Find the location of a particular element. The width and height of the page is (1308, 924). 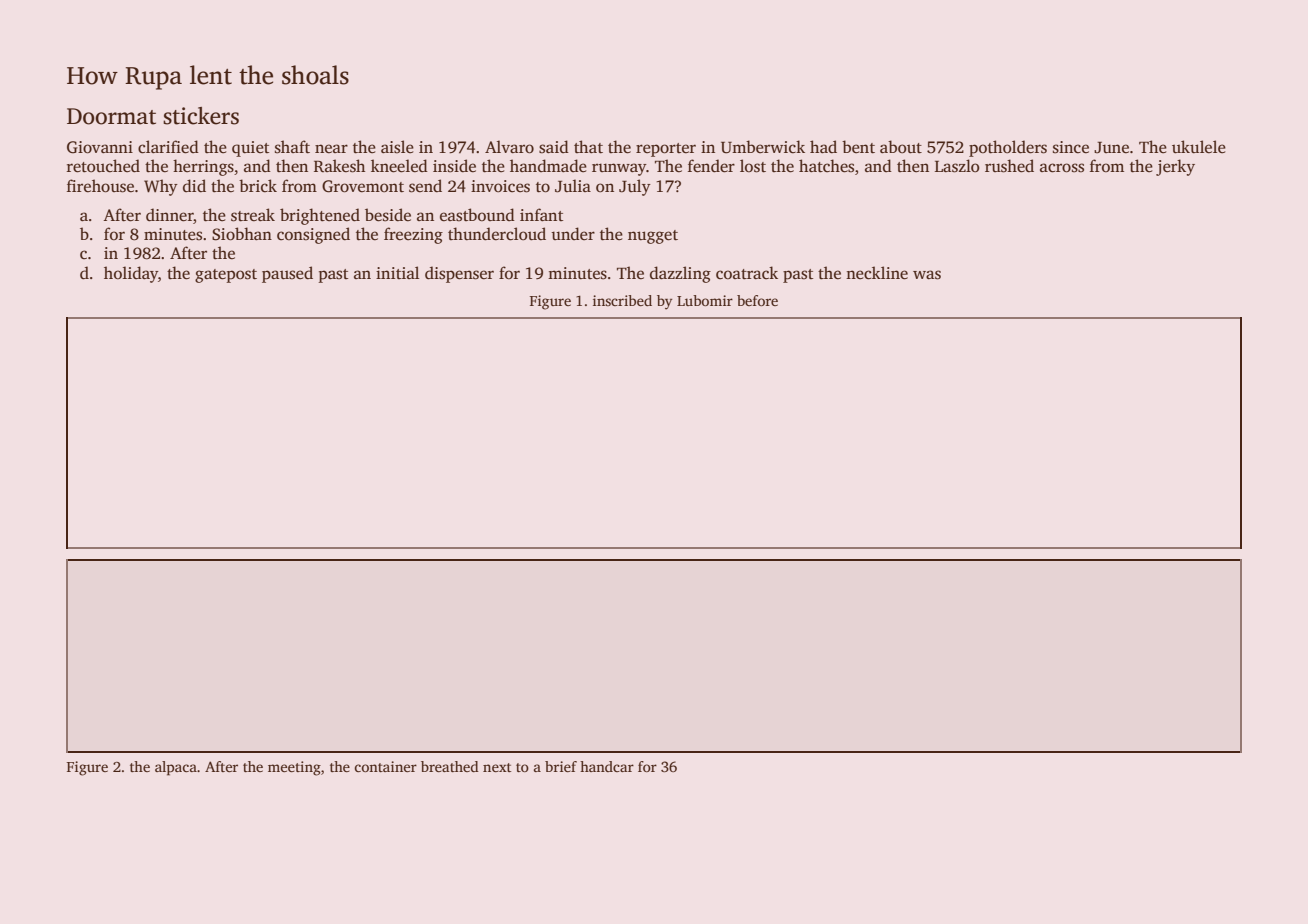

brief is located at coordinates (561, 766).
